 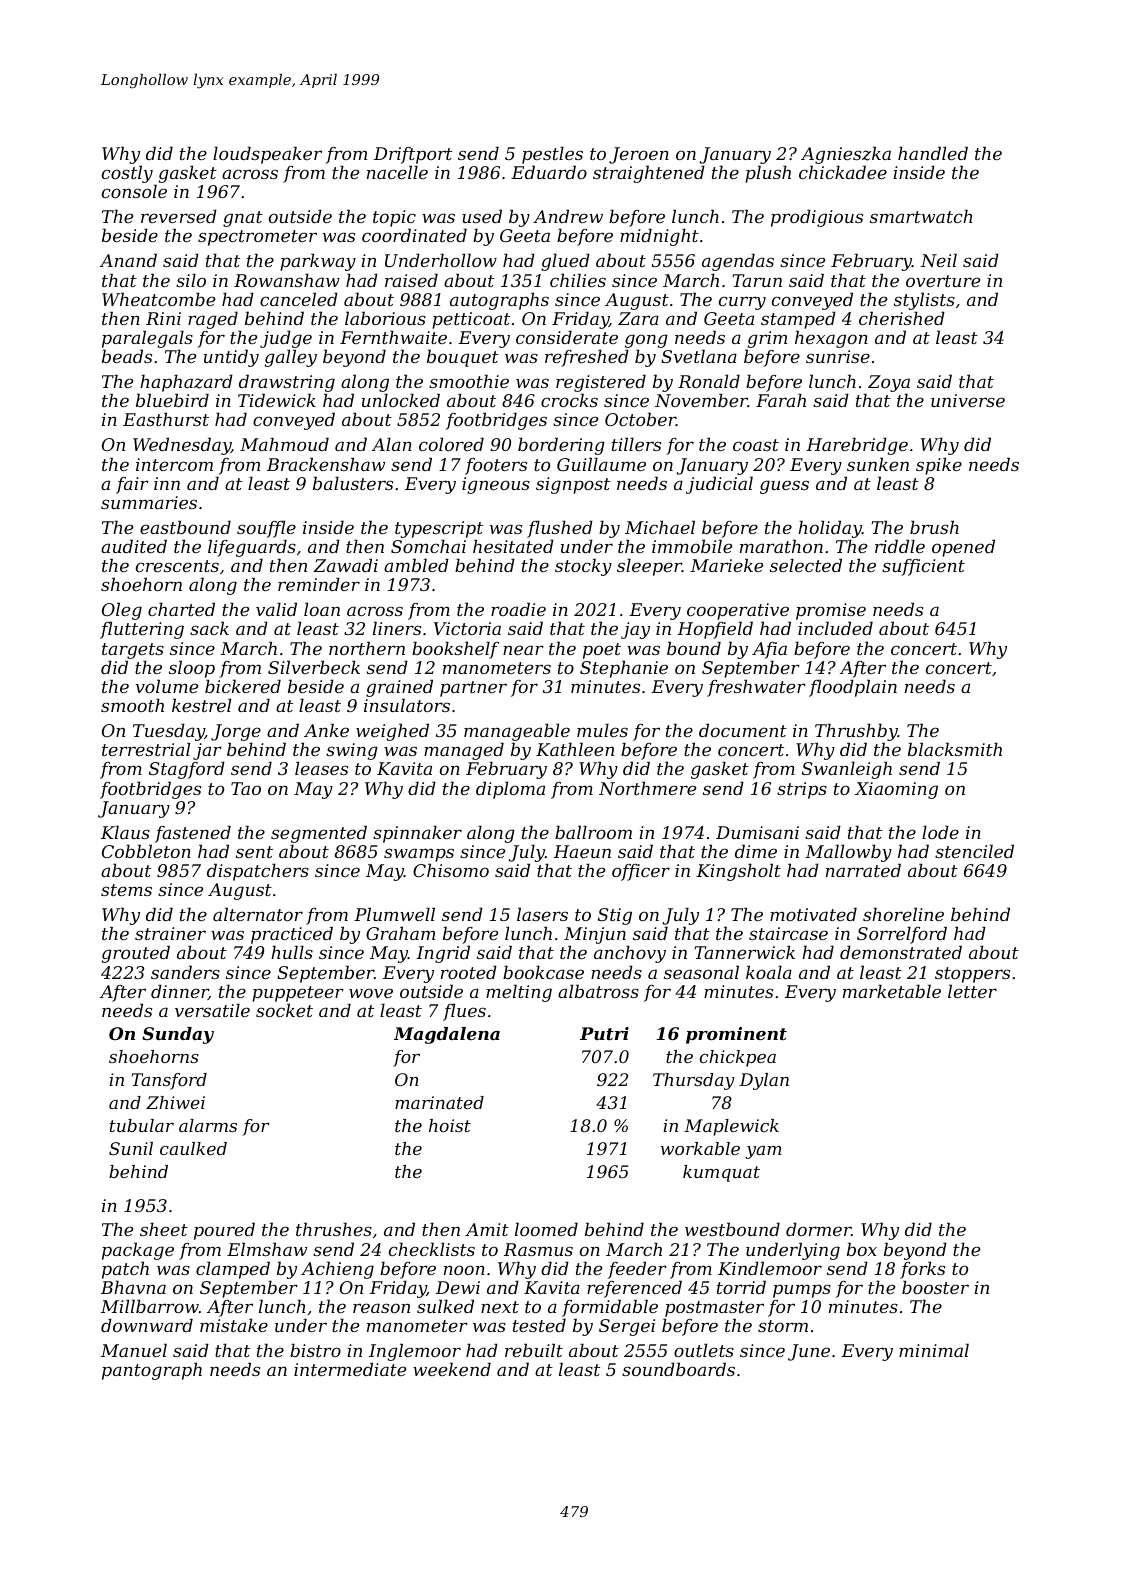 What do you see at coordinates (846, 155) in the screenshot?
I see `Agnieszka` at bounding box center [846, 155].
